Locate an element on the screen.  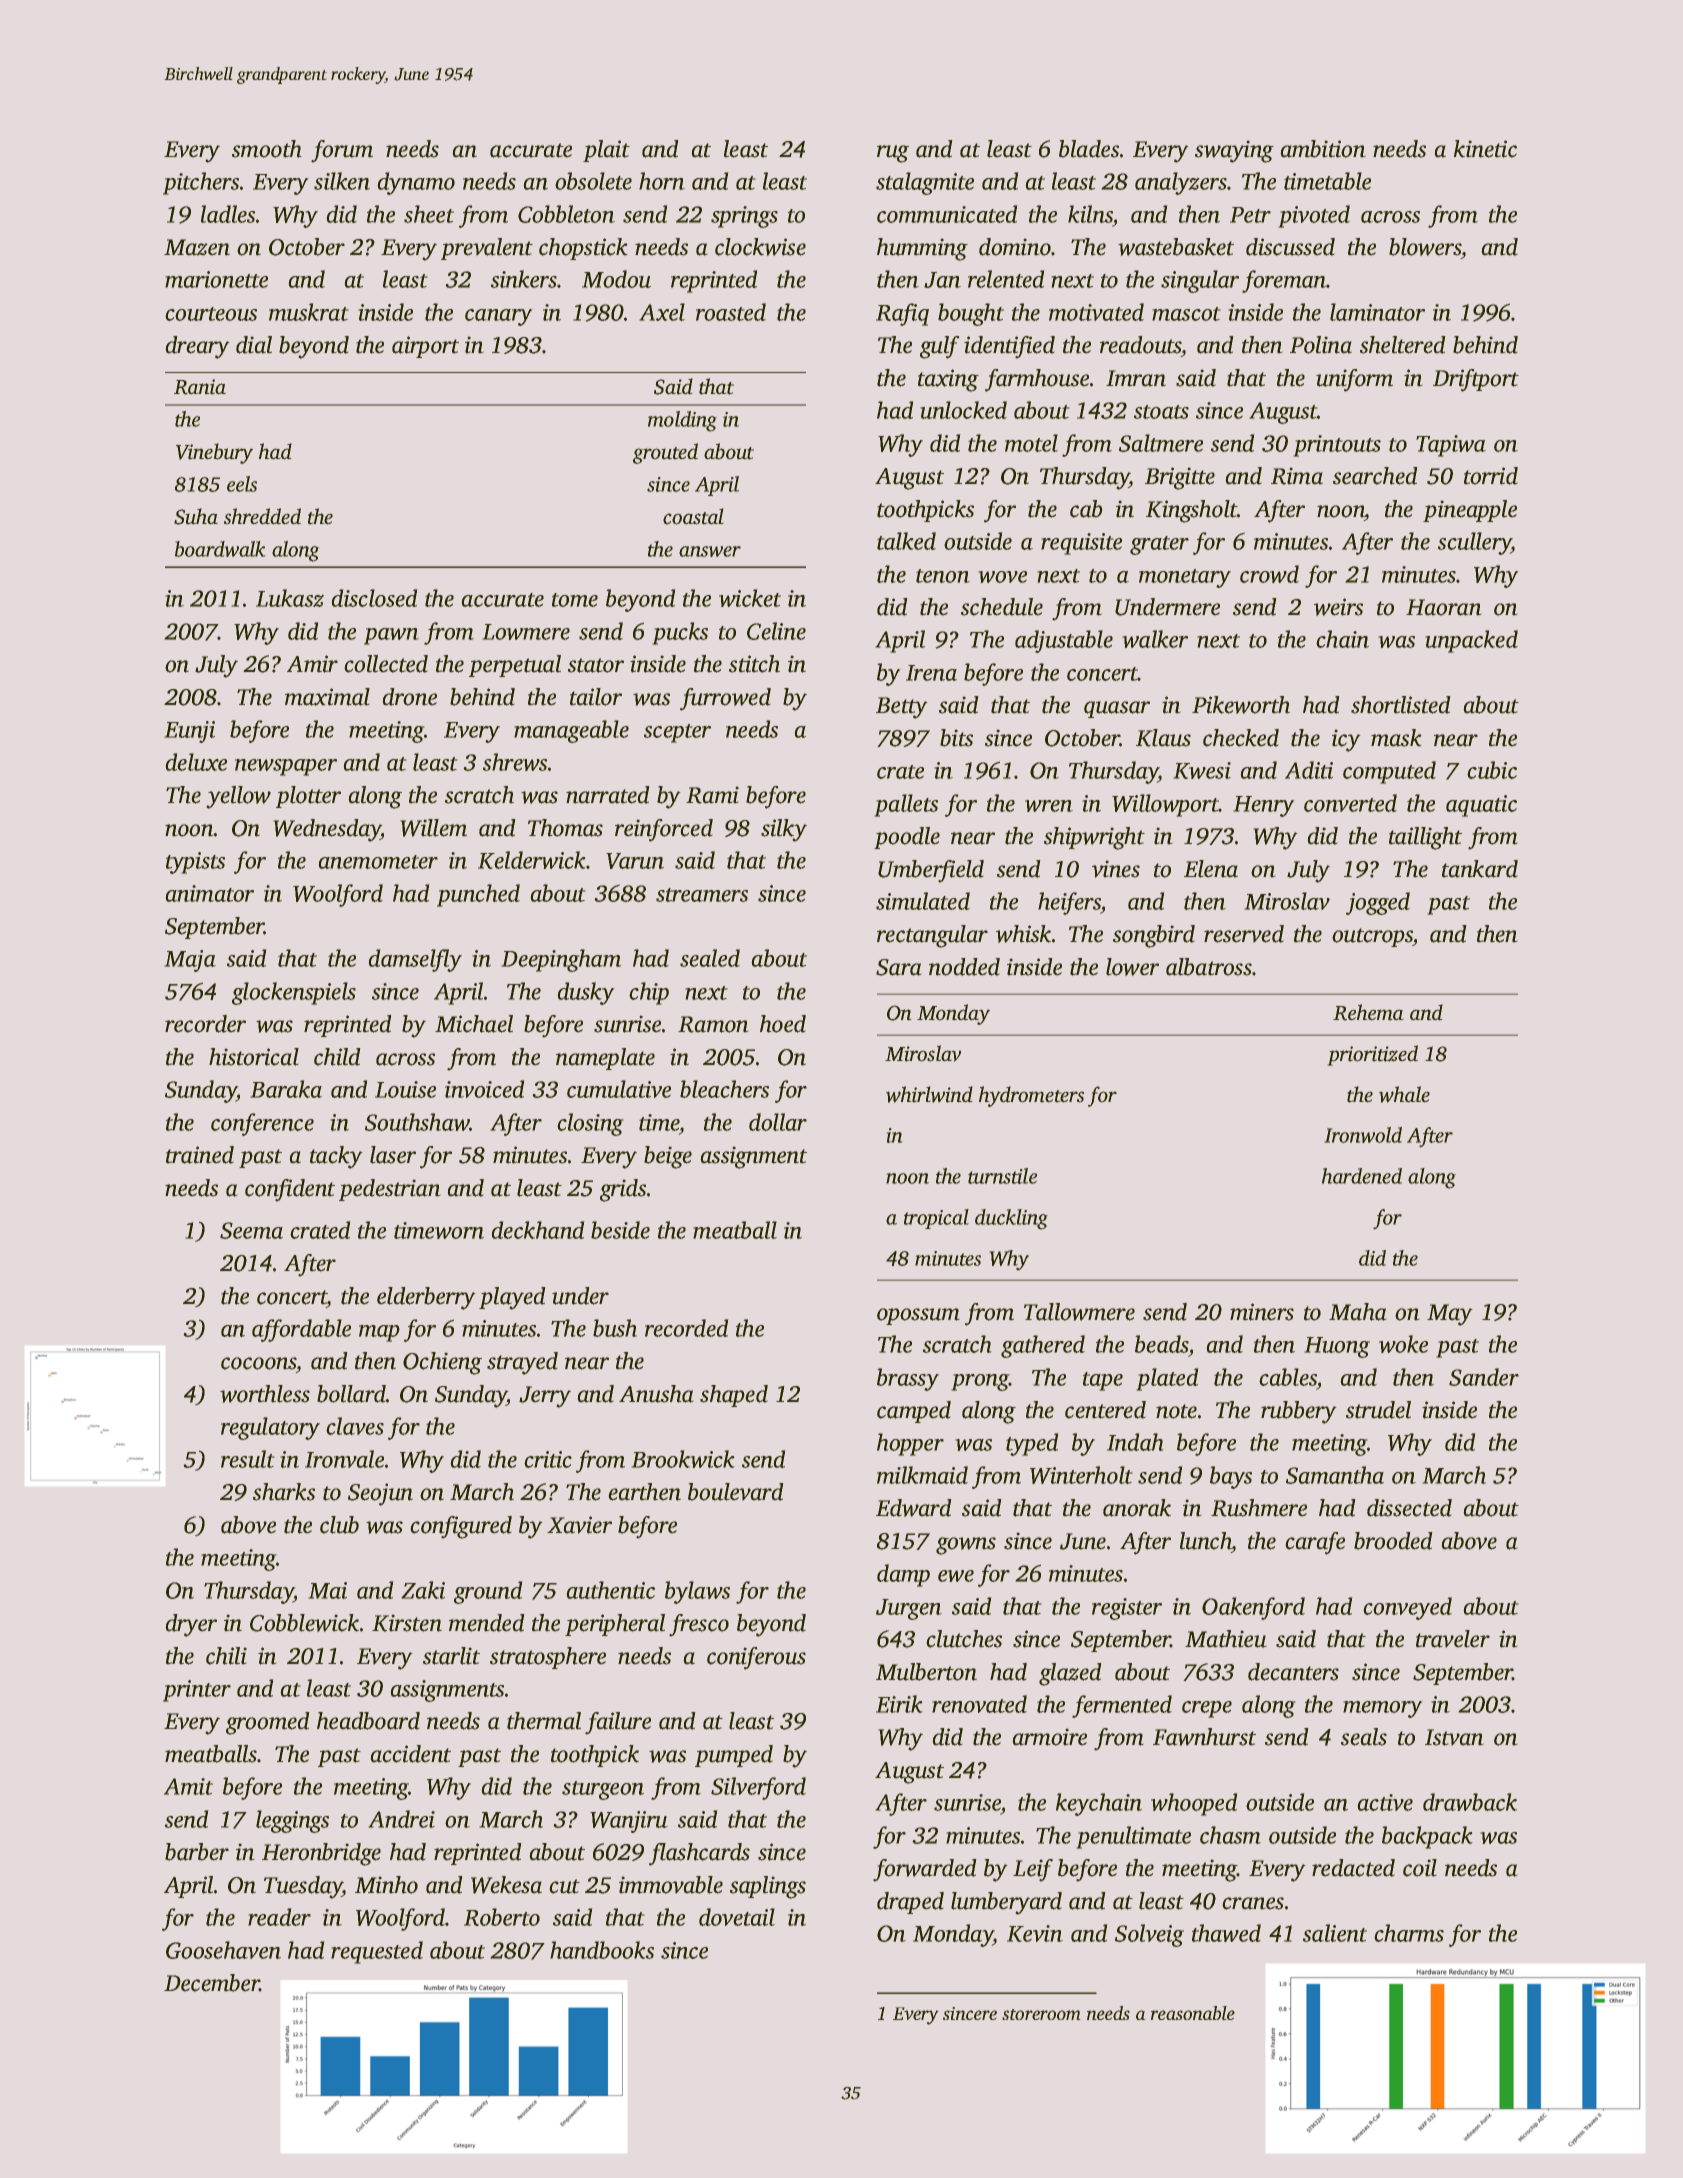
whale is located at coordinates (1404, 1094).
